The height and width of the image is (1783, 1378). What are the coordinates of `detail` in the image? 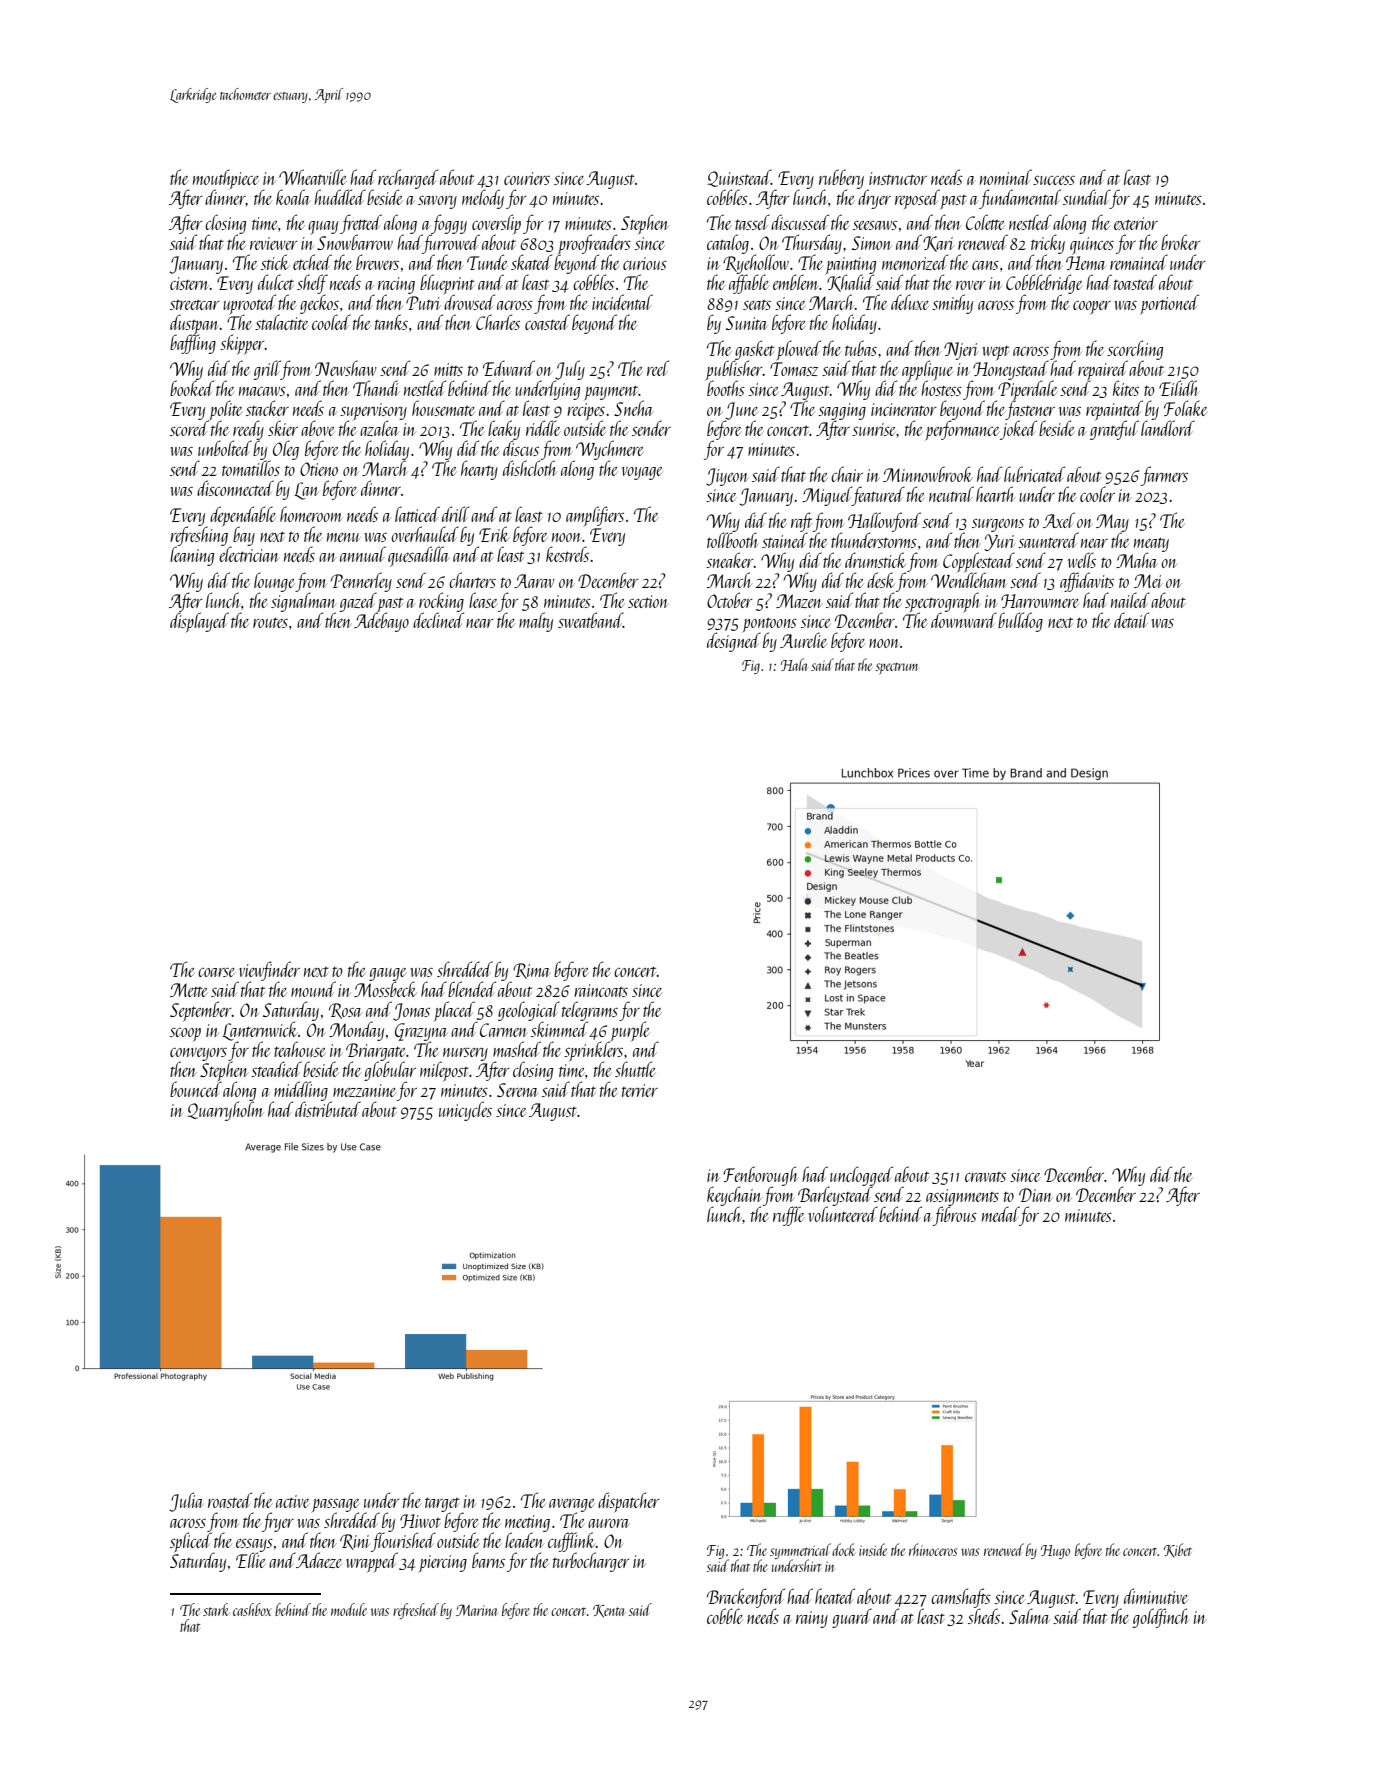 It's located at (1131, 620).
